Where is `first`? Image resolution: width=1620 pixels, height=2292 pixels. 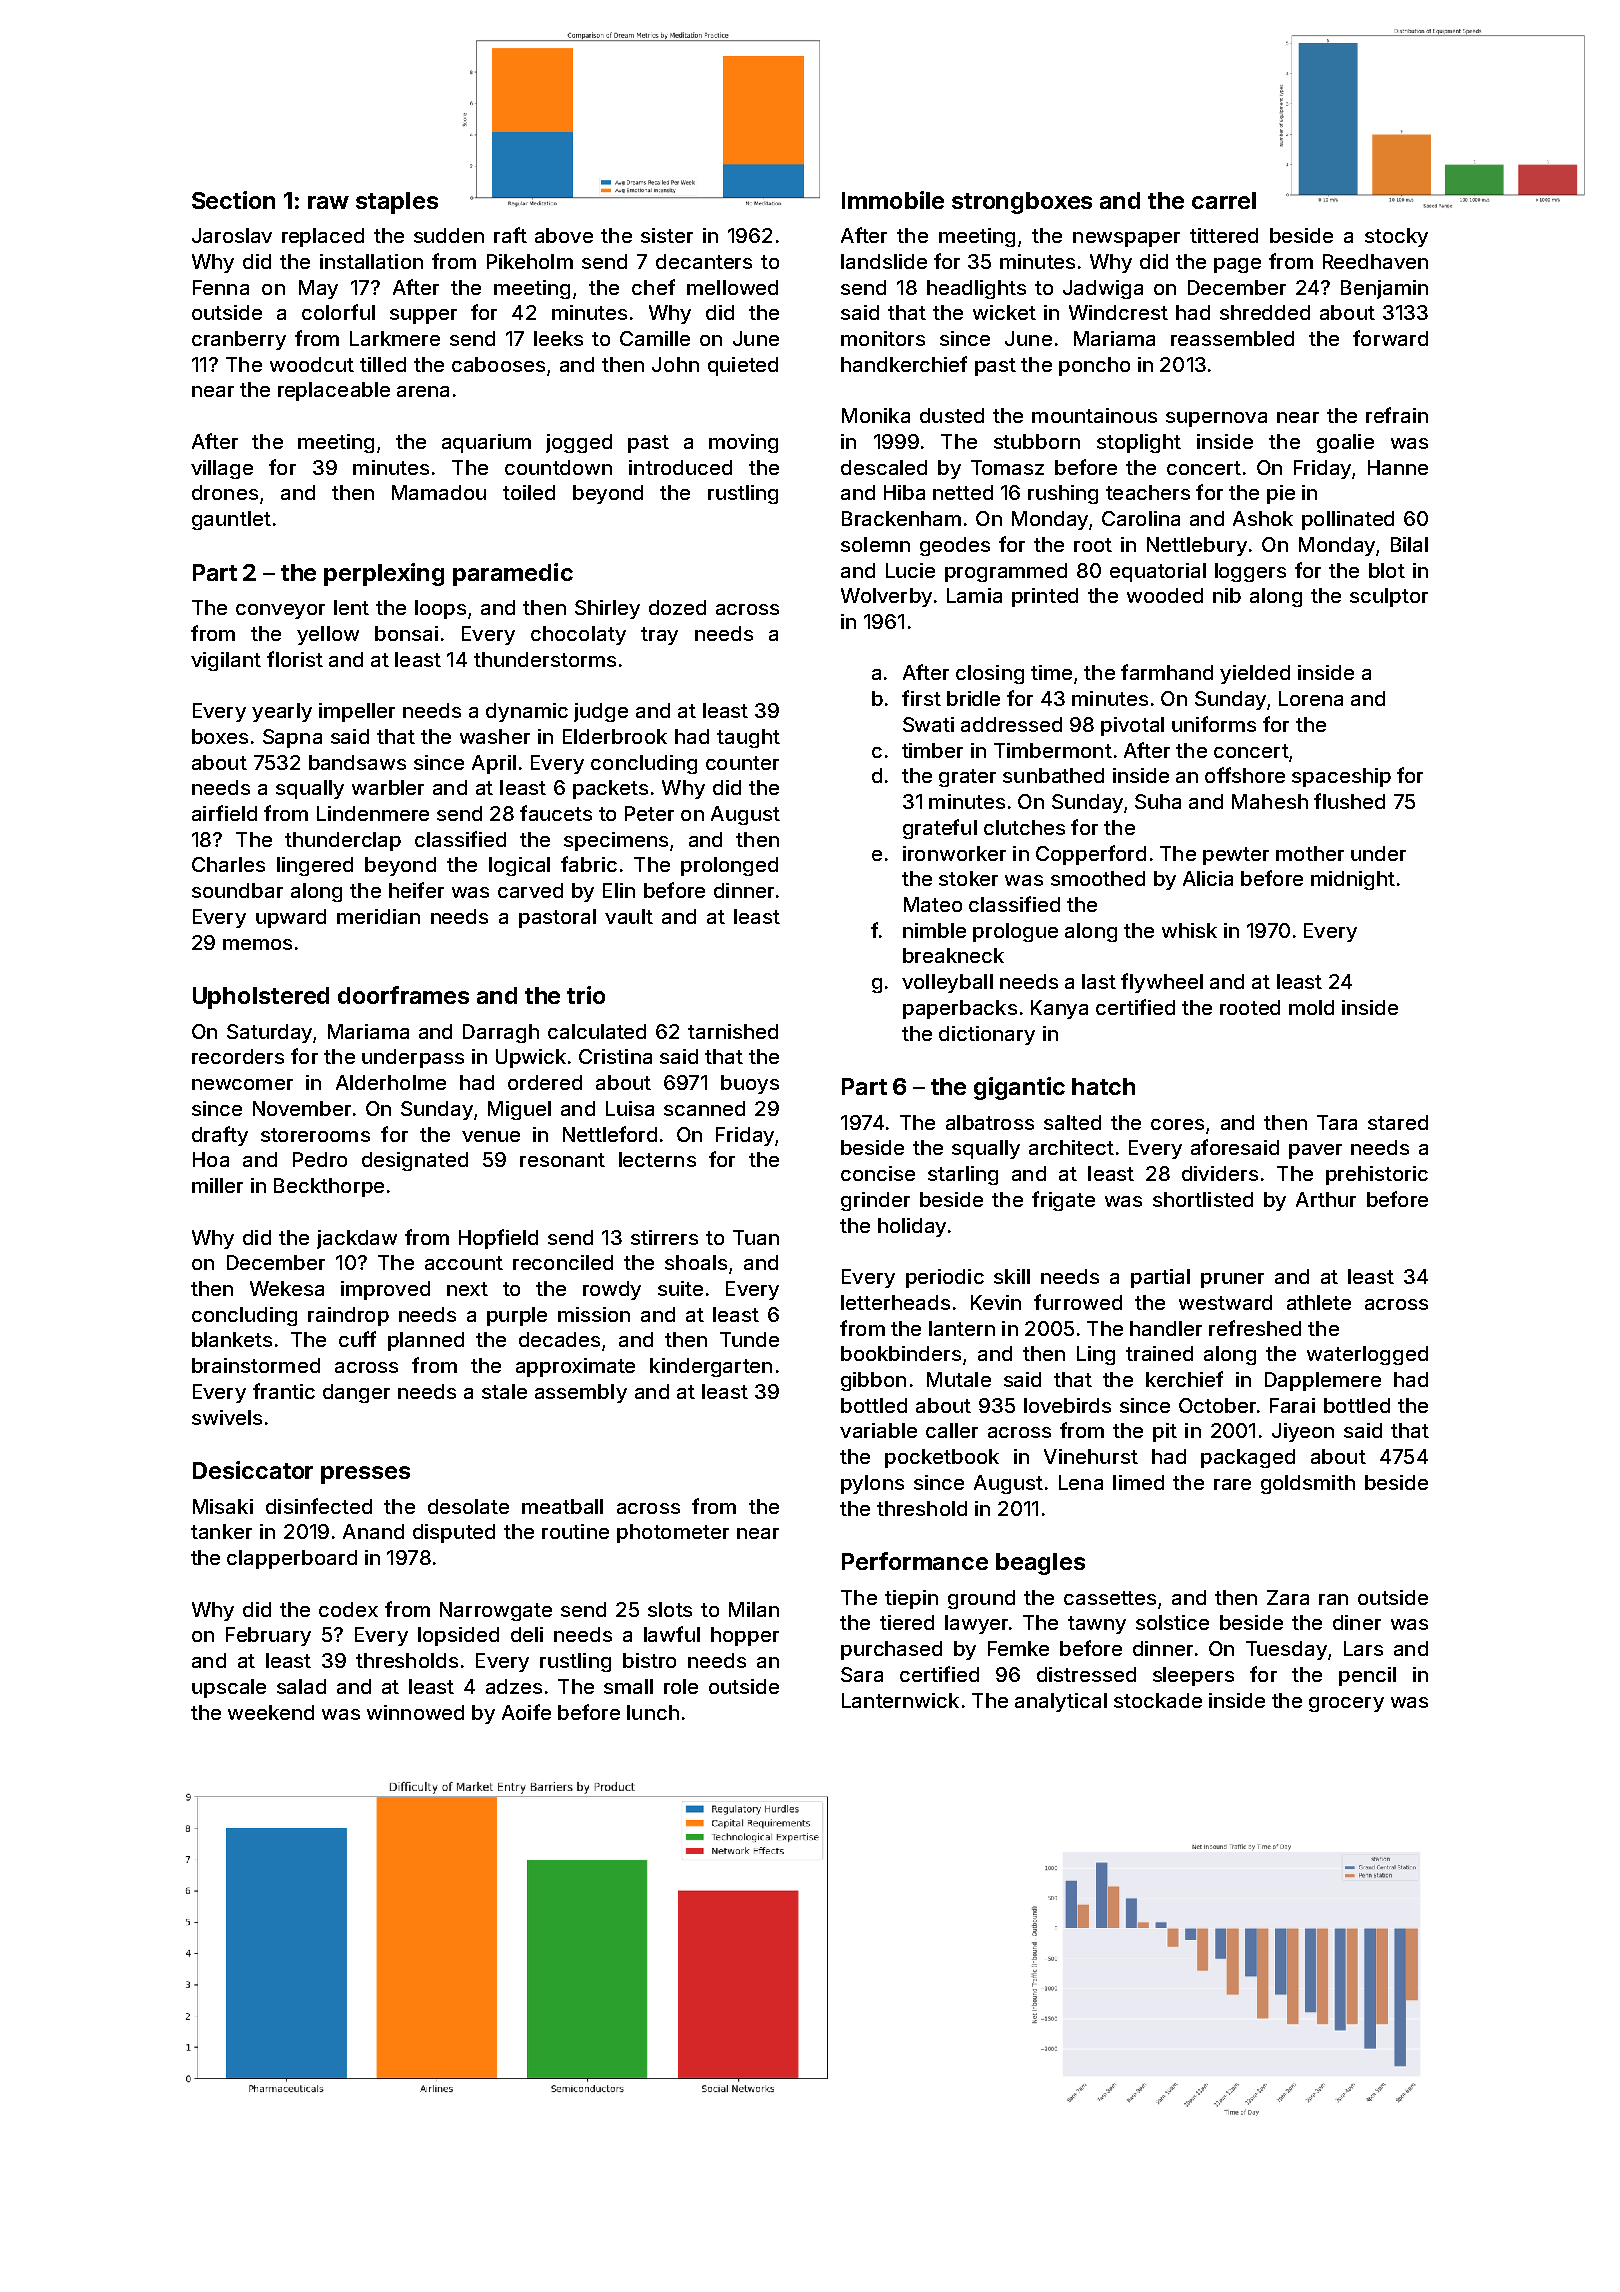
first is located at coordinates (921, 698).
